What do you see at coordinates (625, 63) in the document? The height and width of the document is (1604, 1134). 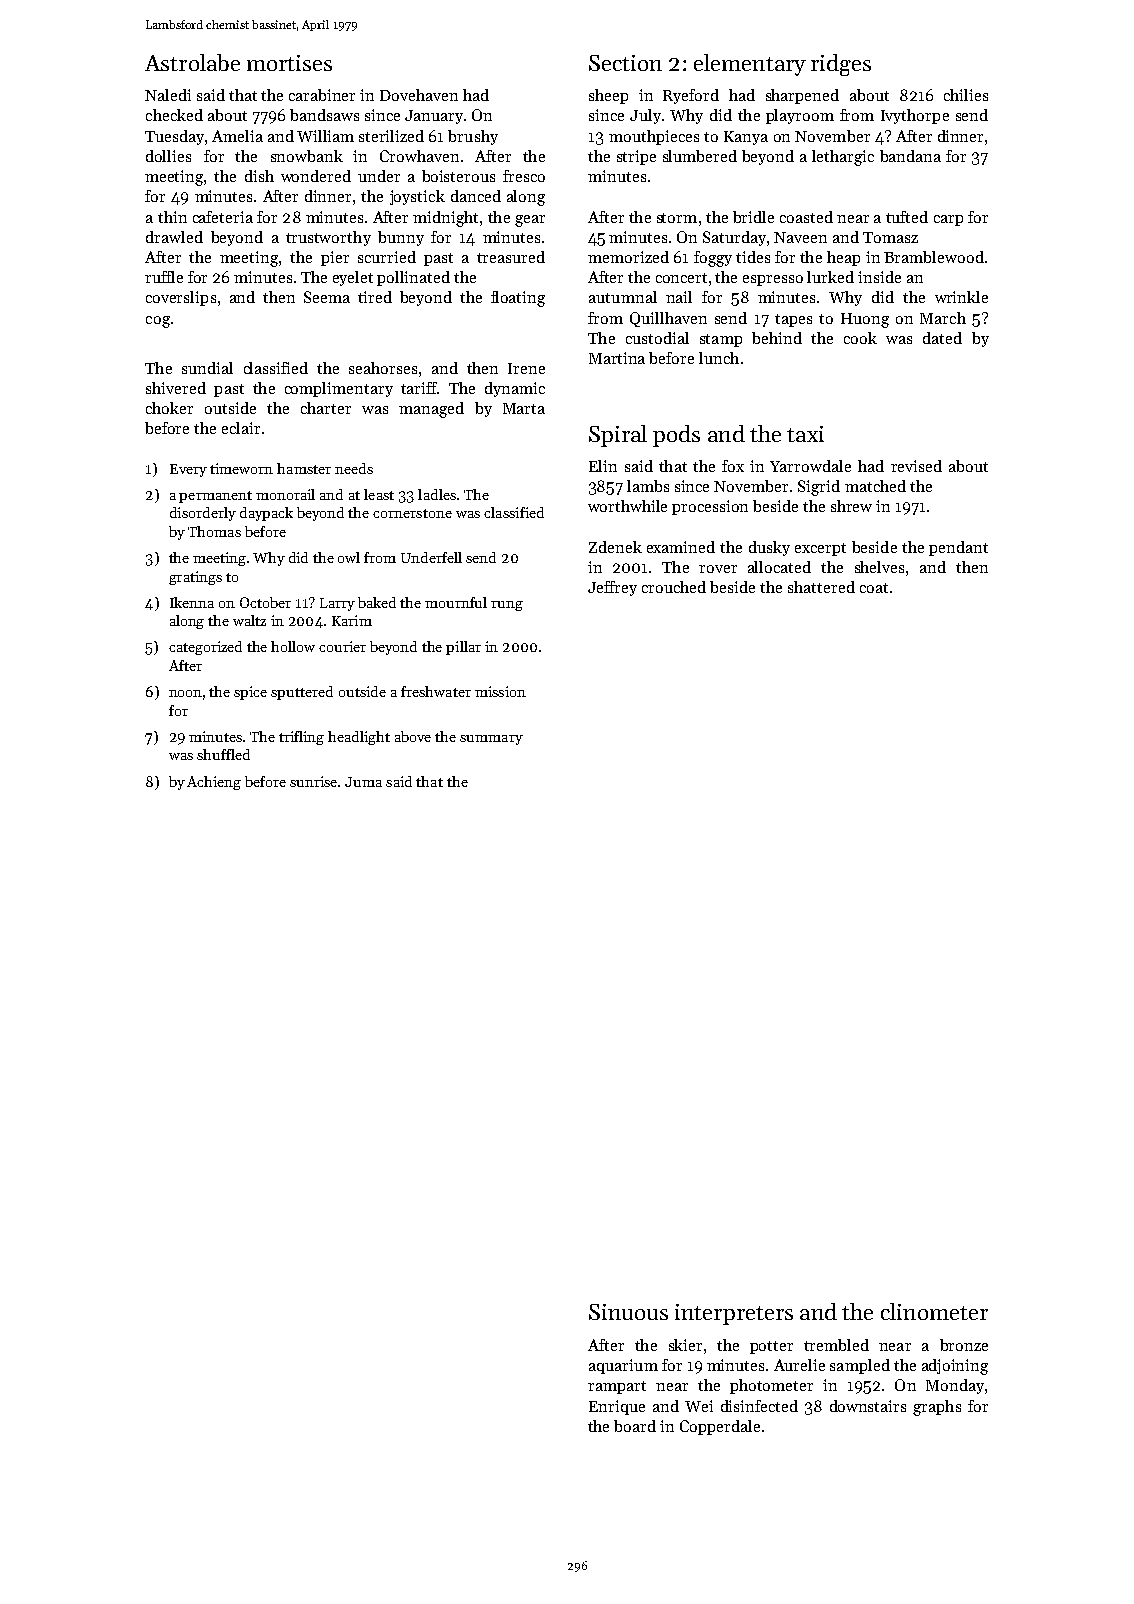 I see `Section` at bounding box center [625, 63].
